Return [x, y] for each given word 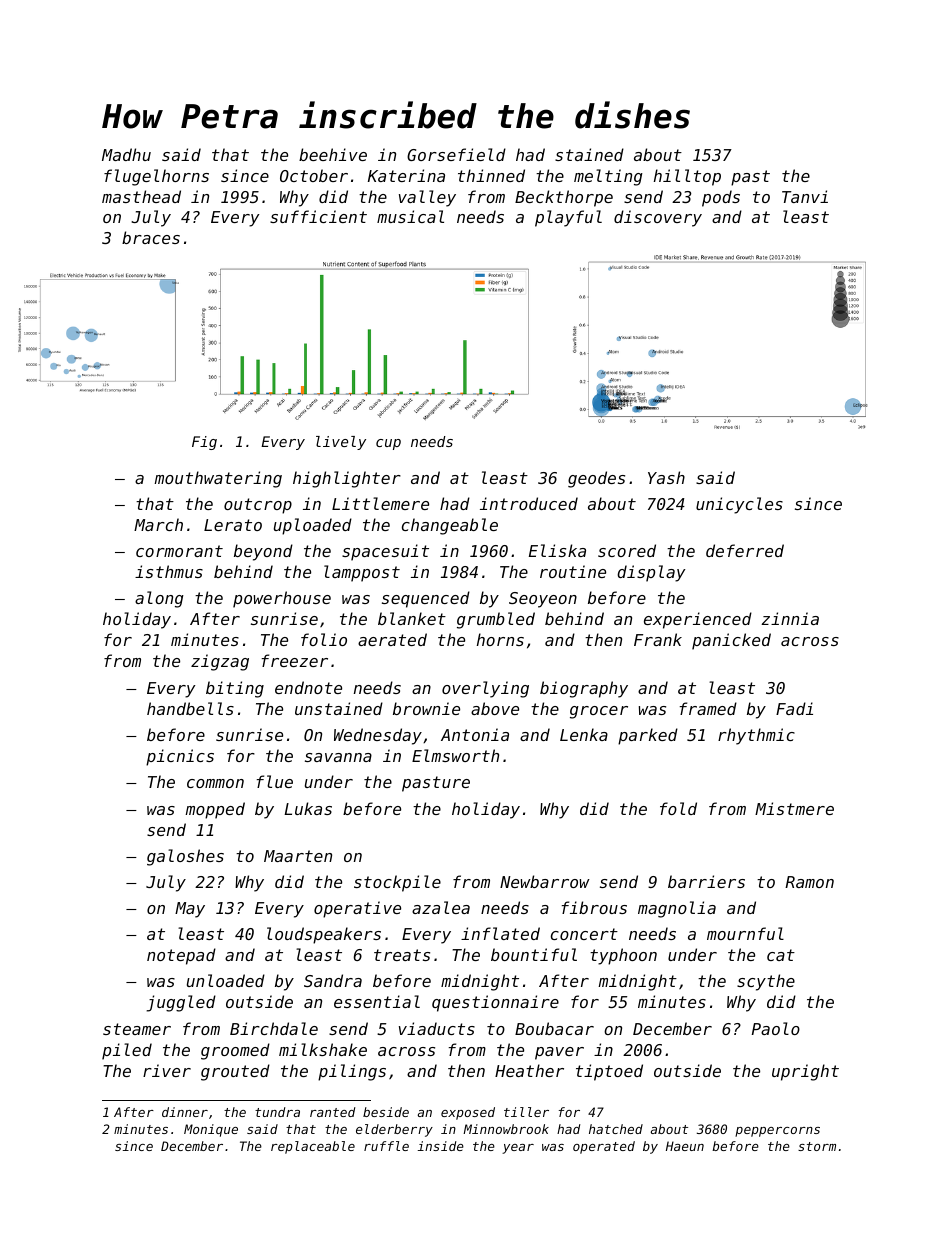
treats [402, 955]
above [495, 708]
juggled [181, 1003]
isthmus [169, 571]
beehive [333, 154]
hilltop [687, 177]
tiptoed [609, 1072]
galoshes [185, 857]
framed [708, 708]
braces [151, 237]
